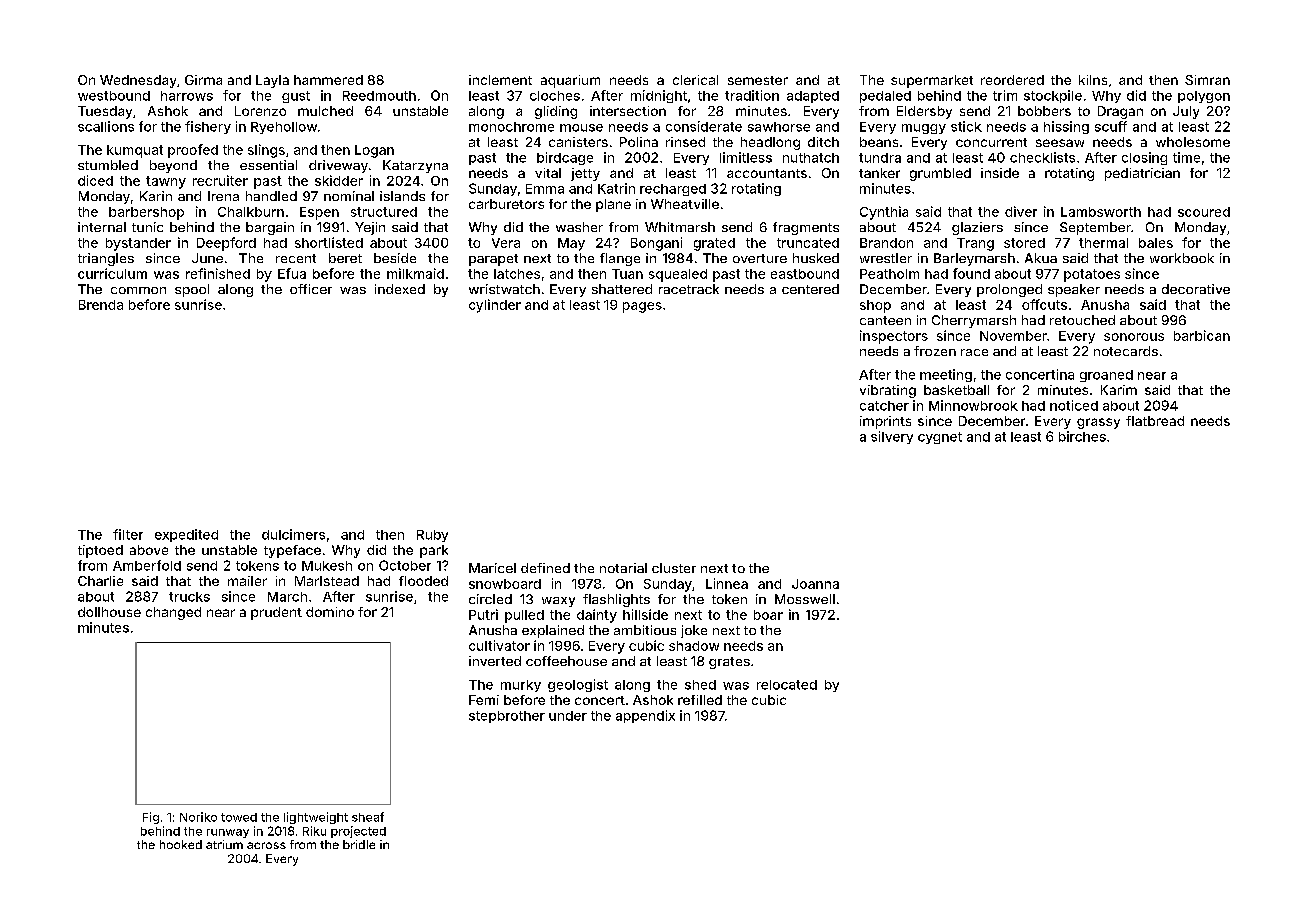 This screenshot has width=1308, height=924. I want to click on bridle, so click(359, 844).
